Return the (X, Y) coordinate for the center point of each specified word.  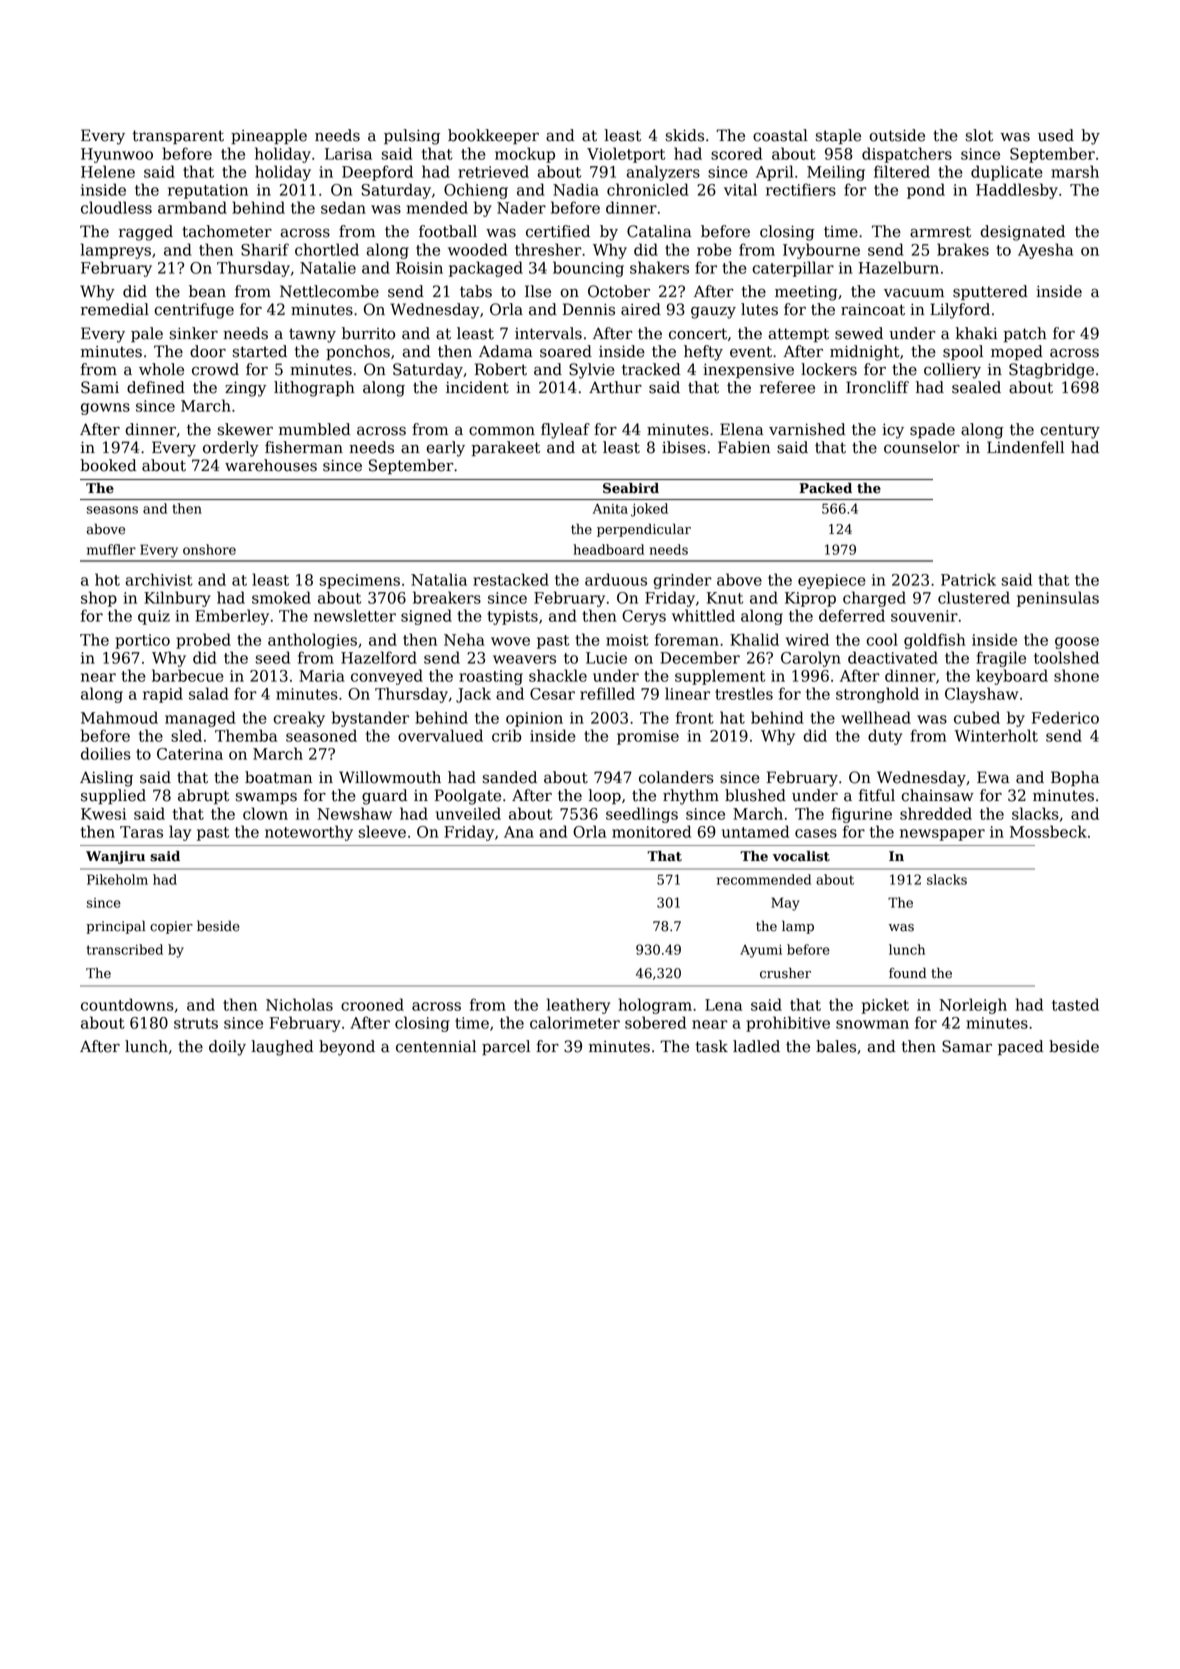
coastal (780, 135)
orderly (231, 449)
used (1056, 135)
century (1070, 431)
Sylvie (592, 371)
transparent (178, 137)
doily (227, 1048)
